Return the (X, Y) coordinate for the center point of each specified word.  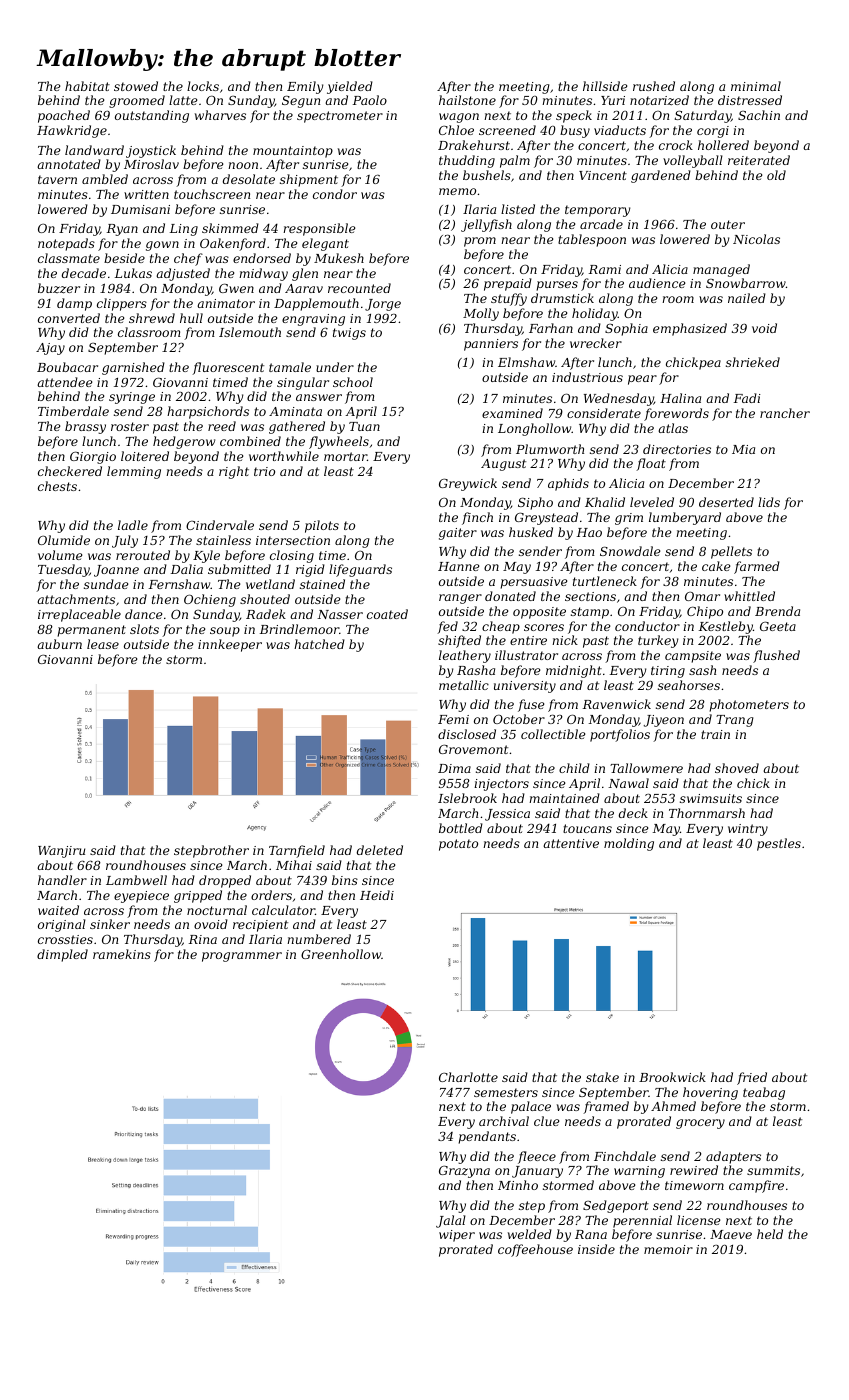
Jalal (451, 1221)
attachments (76, 599)
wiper (457, 1236)
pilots (322, 526)
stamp (590, 613)
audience (657, 283)
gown (162, 246)
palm (515, 161)
